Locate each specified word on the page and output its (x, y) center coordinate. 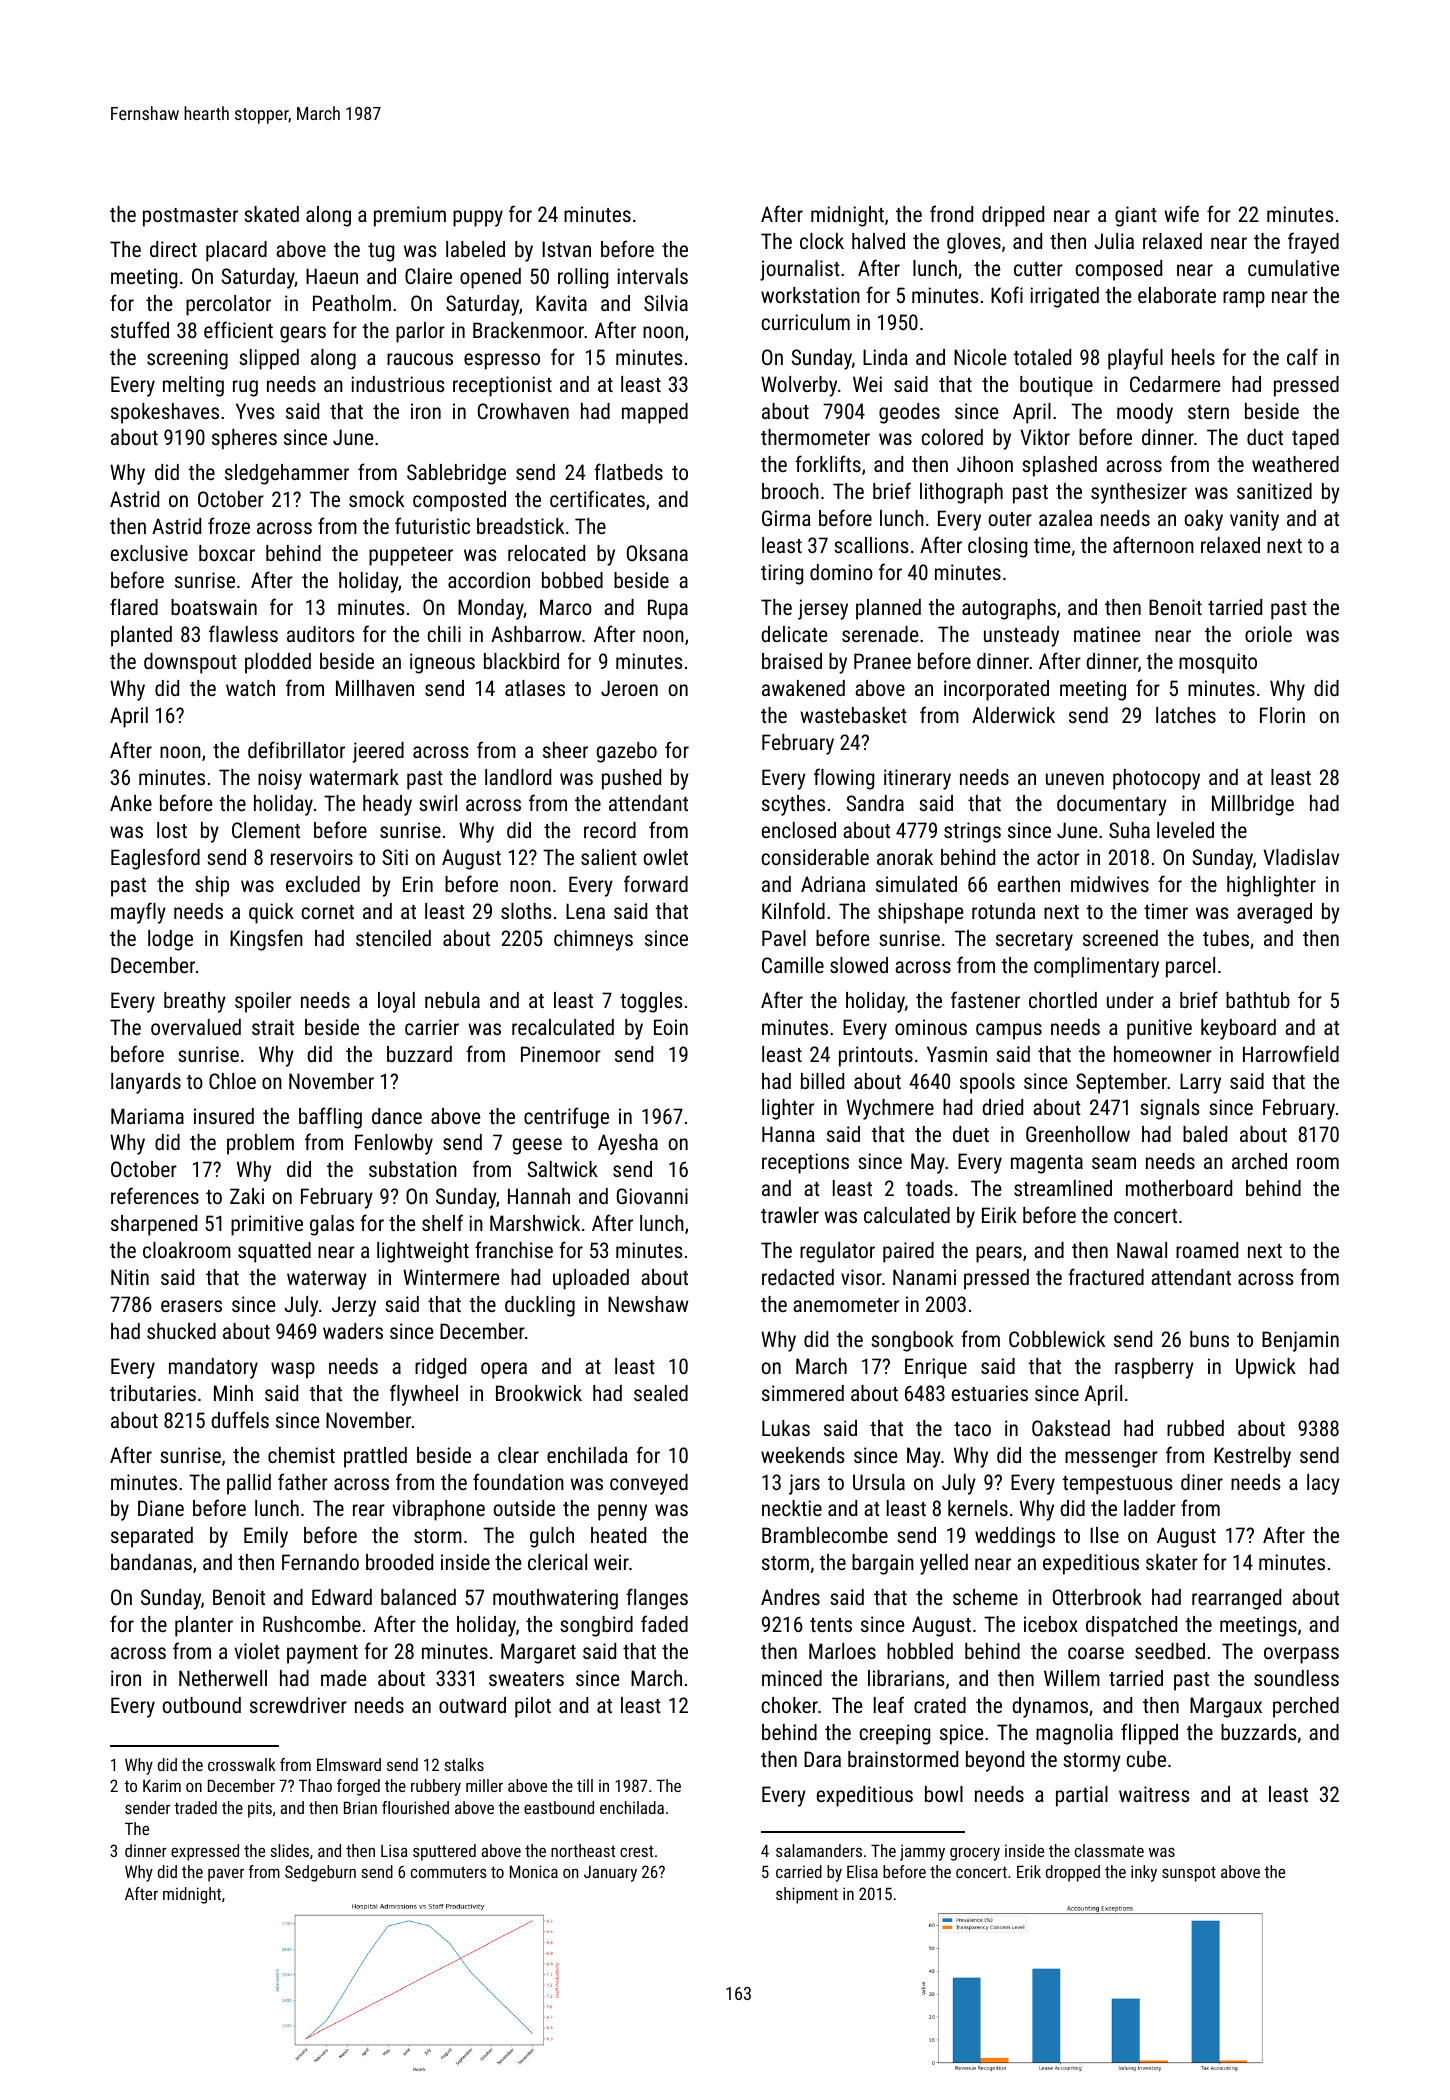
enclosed (799, 830)
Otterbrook (1097, 1597)
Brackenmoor (528, 330)
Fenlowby (394, 1144)
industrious (397, 384)
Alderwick (1013, 715)
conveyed (649, 1484)
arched (1259, 1161)
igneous (442, 663)
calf (1302, 356)
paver (226, 1875)
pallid (249, 1484)
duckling (540, 1306)
